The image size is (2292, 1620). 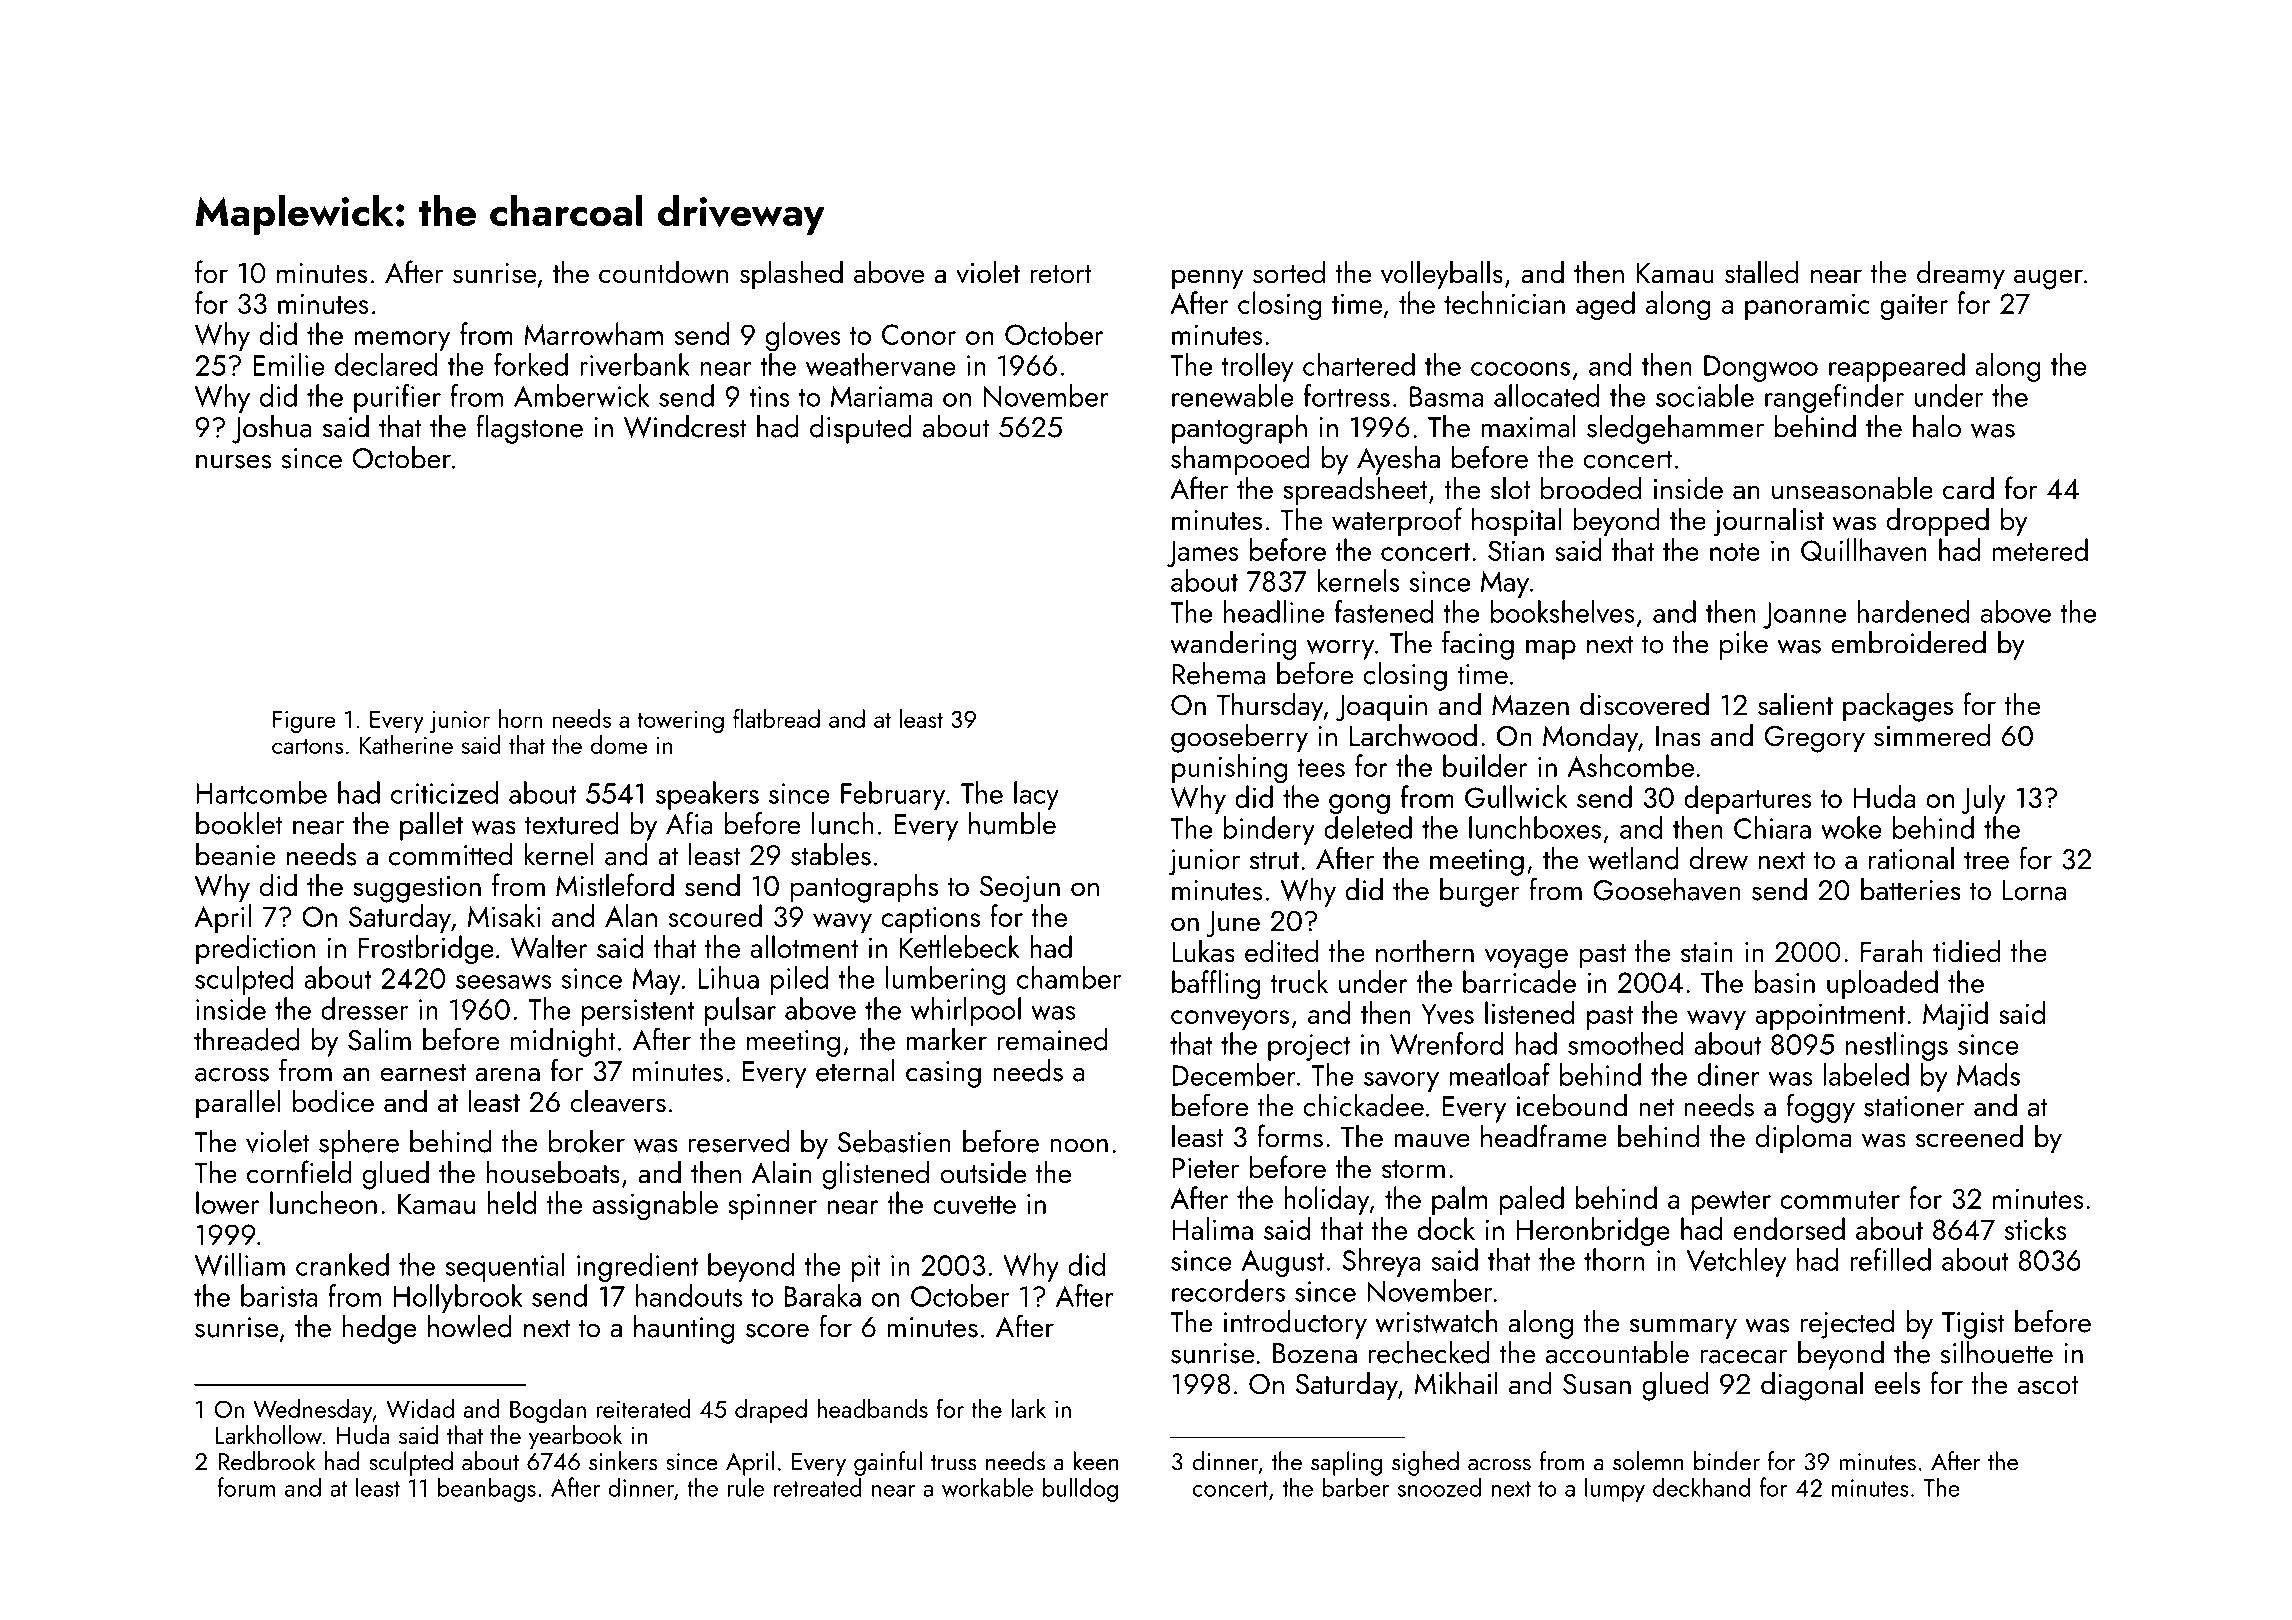 What do you see at coordinates (1442, 275) in the screenshot?
I see `volleyballs` at bounding box center [1442, 275].
